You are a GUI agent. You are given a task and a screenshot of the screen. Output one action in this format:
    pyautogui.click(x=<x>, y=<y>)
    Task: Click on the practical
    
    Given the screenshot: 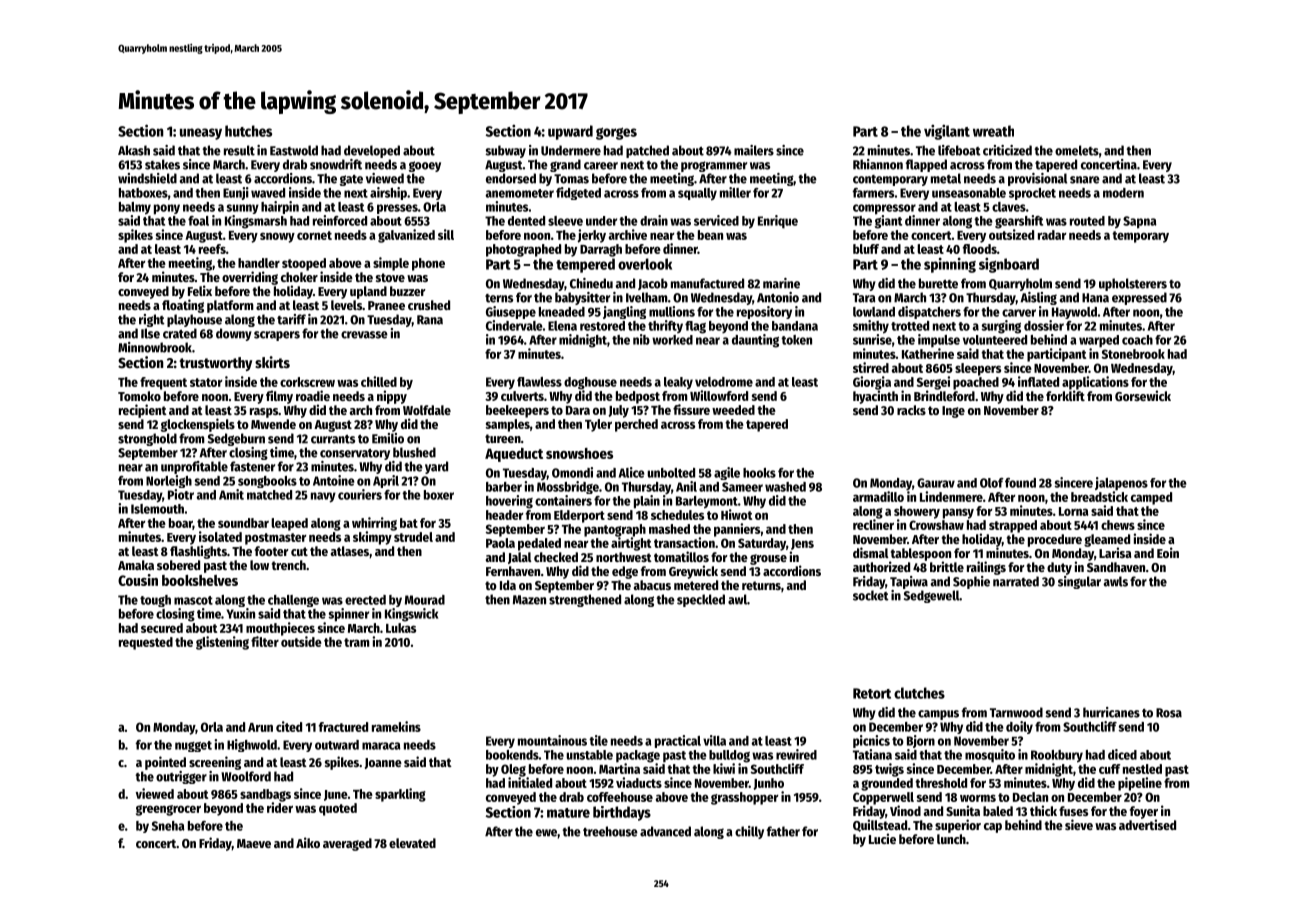 What is the action you would take?
    pyautogui.click(x=678, y=741)
